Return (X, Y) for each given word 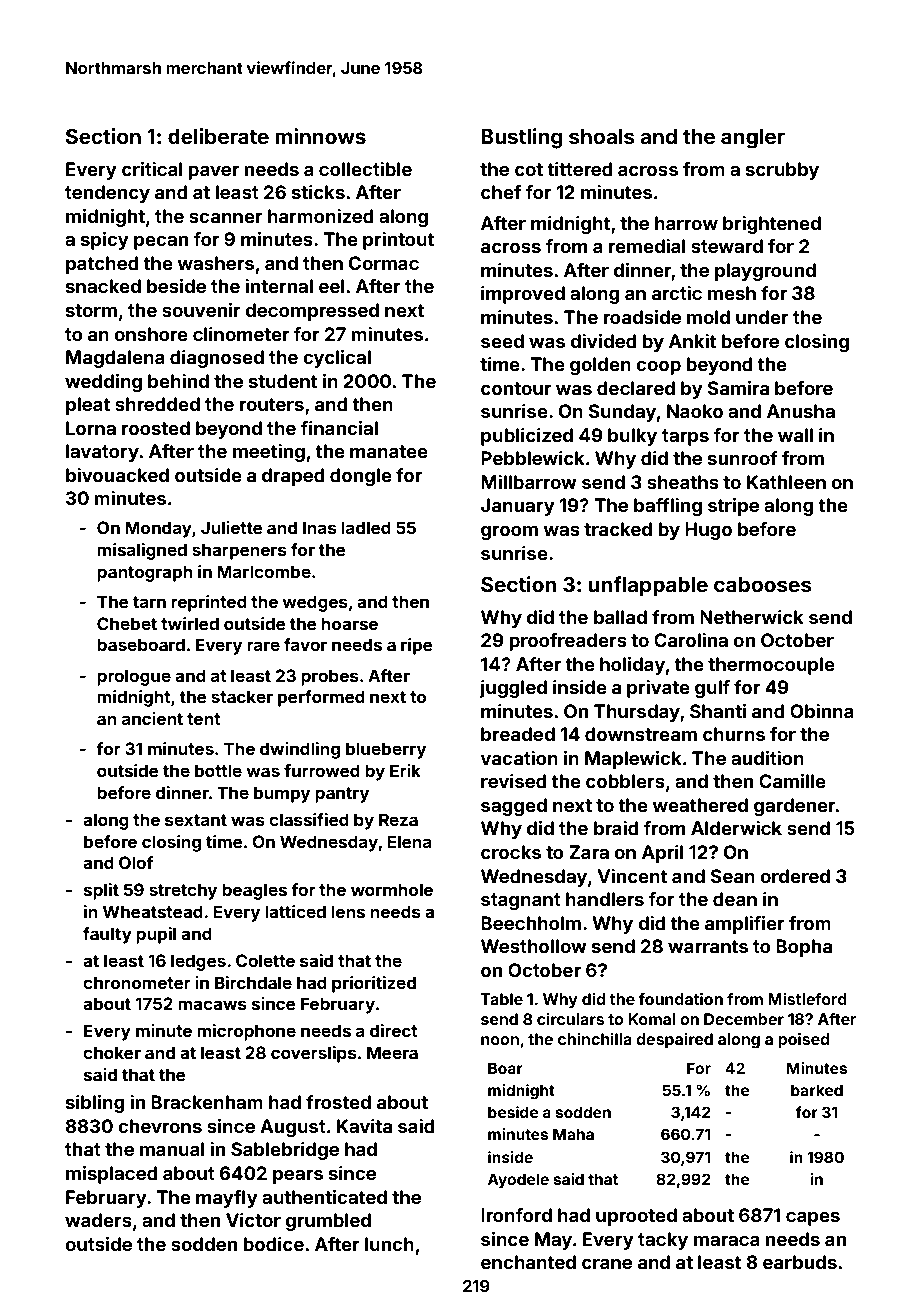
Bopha (804, 948)
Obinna (822, 711)
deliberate (218, 136)
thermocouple (771, 666)
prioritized (374, 984)
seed (502, 341)
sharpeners (239, 551)
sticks (318, 192)
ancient (152, 718)
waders (98, 1220)
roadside (642, 317)
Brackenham (207, 1102)
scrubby (782, 171)
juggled (513, 689)
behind (178, 381)
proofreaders (568, 642)
